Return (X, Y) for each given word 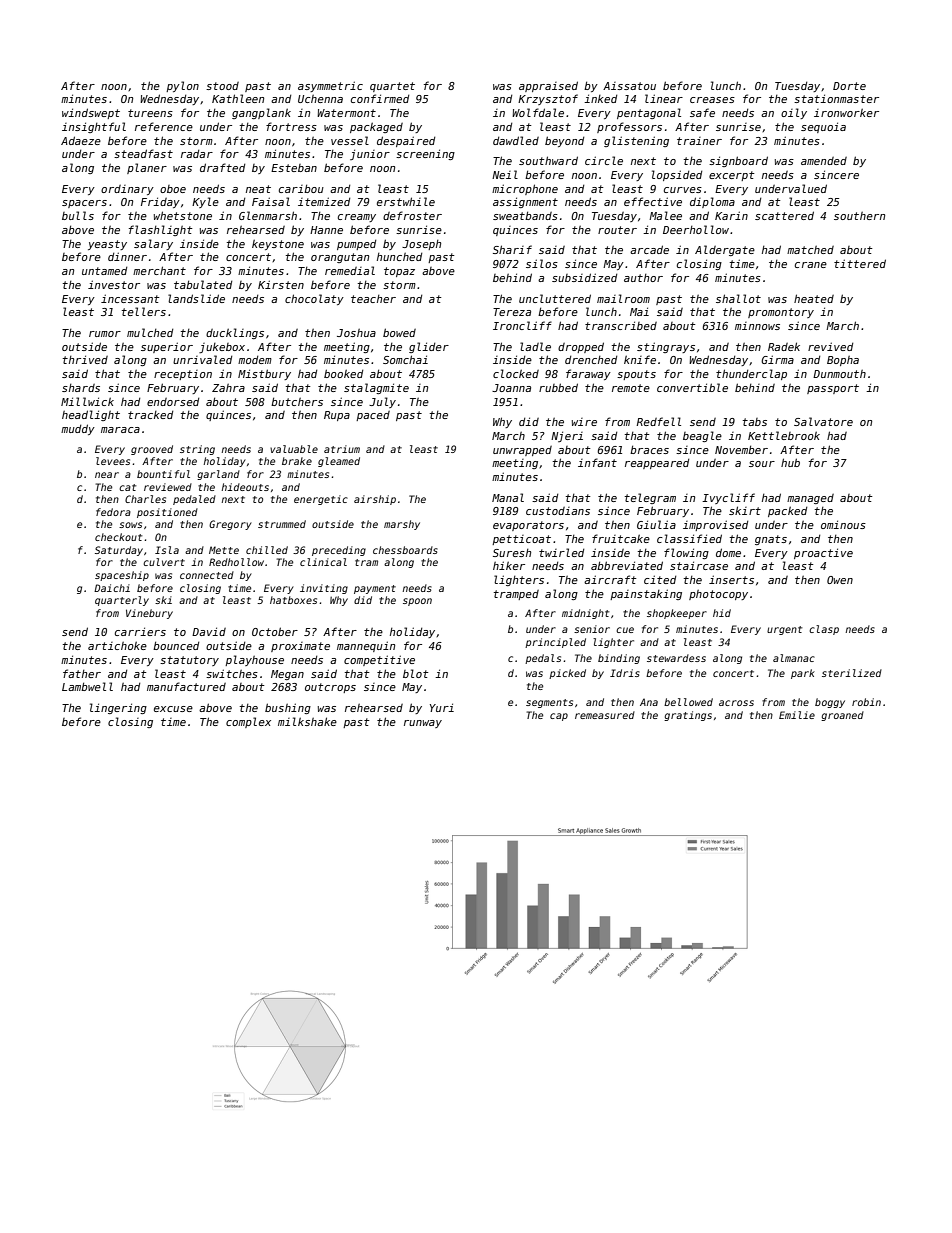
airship (375, 500)
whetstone (183, 215)
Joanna (511, 388)
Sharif (512, 249)
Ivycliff (728, 498)
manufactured (186, 686)
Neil (505, 174)
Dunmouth (839, 374)
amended (824, 161)
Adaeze (81, 140)
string (197, 450)
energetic (321, 500)
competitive (379, 660)
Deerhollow (696, 229)
